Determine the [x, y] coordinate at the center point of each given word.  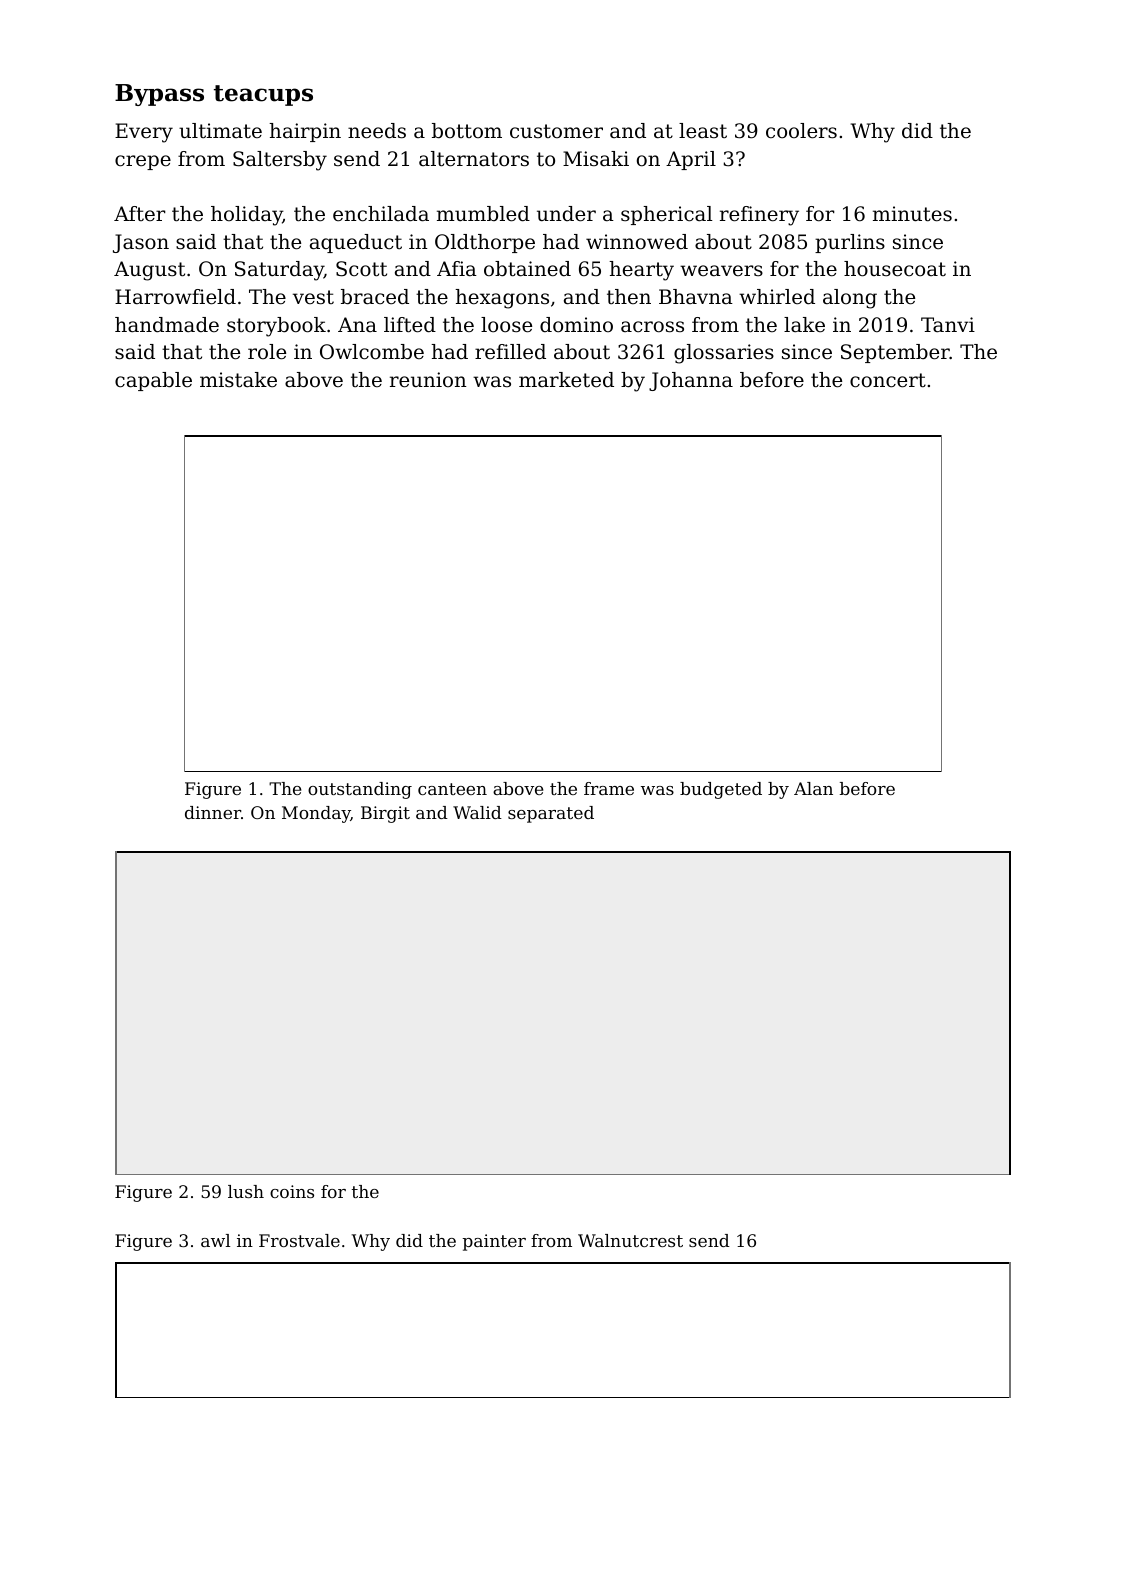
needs [377, 131]
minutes [912, 214]
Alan [813, 788]
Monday [316, 814]
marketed [566, 380]
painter [494, 1242]
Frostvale [299, 1240]
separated [551, 814]
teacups [263, 95]
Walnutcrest [630, 1240]
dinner [213, 812]
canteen [452, 789]
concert [888, 380]
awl [215, 1240]
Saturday [279, 271]
